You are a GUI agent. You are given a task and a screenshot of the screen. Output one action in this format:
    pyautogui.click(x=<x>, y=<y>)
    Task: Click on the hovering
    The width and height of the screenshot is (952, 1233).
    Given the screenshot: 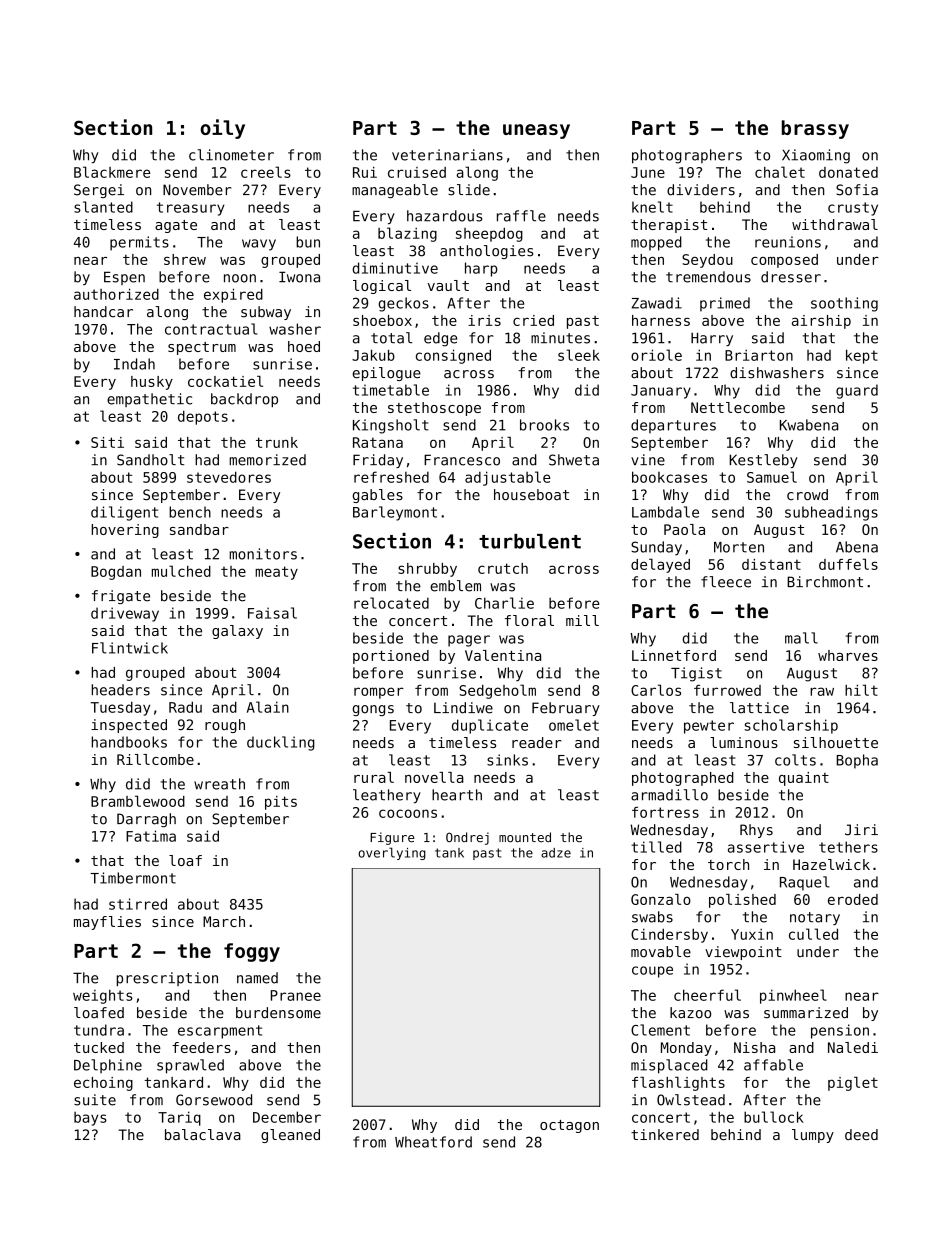 What is the action you would take?
    pyautogui.click(x=125, y=531)
